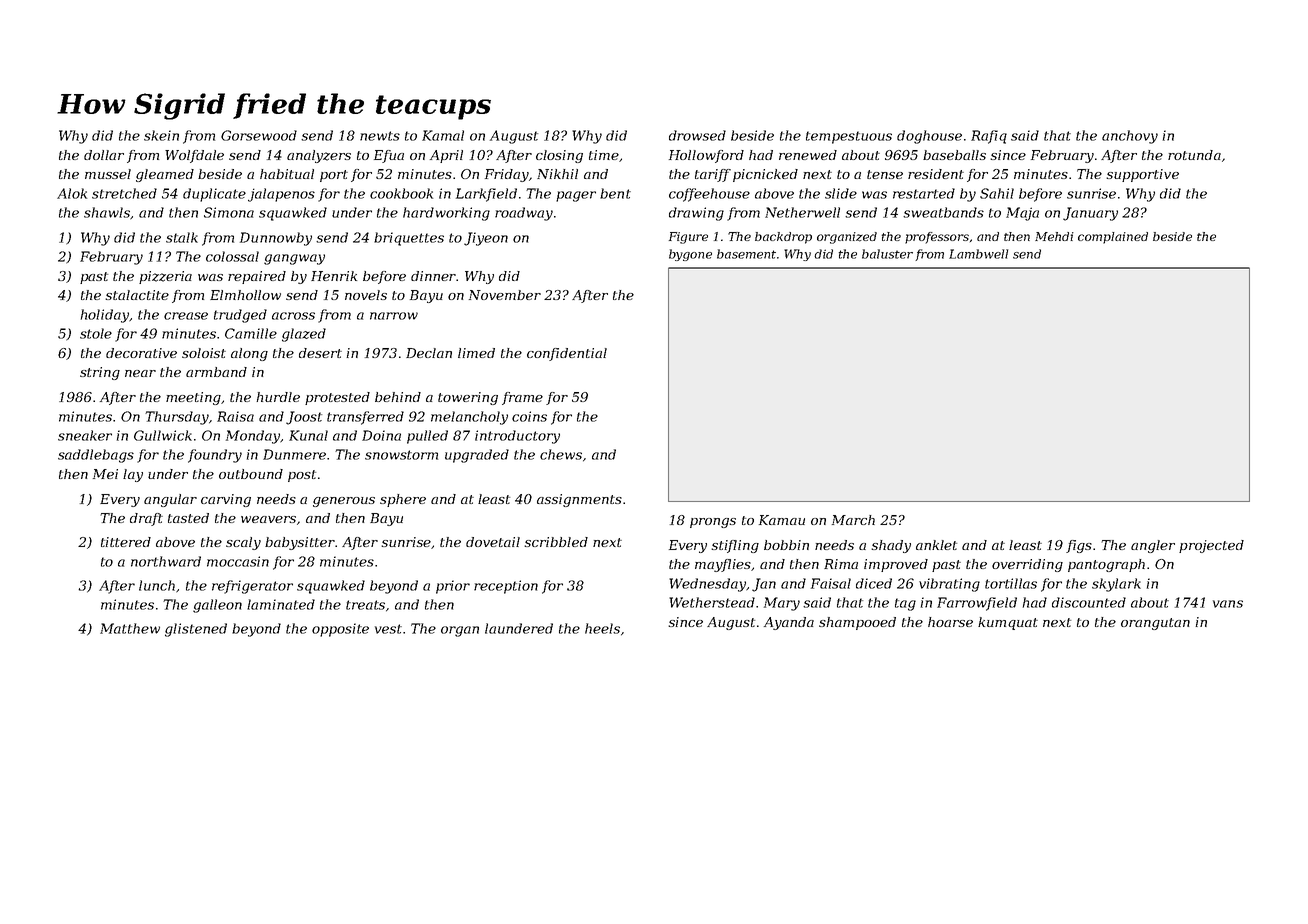 The image size is (1308, 924). I want to click on Maja, so click(1022, 214).
